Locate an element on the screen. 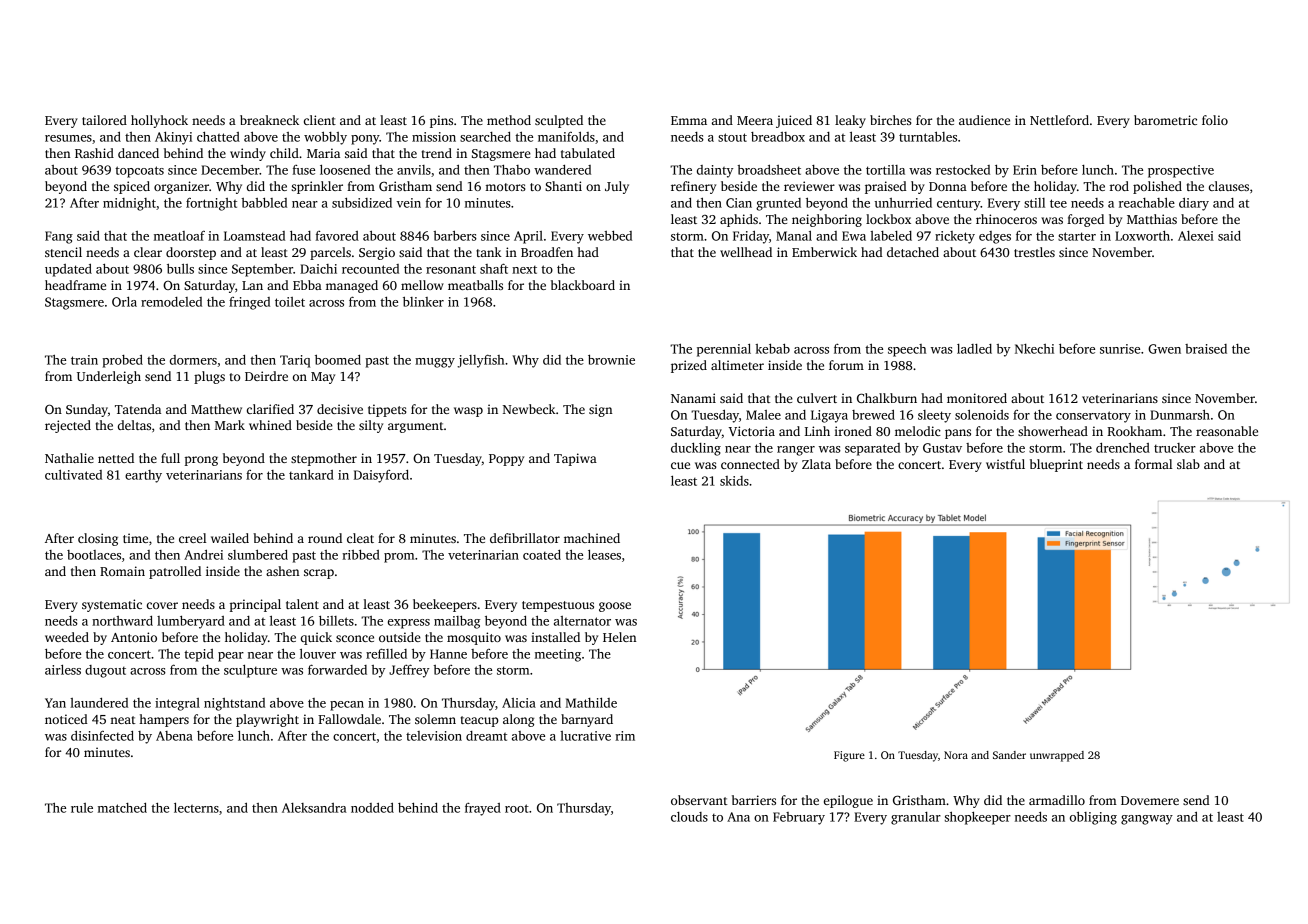  formal is located at coordinates (1153, 464).
